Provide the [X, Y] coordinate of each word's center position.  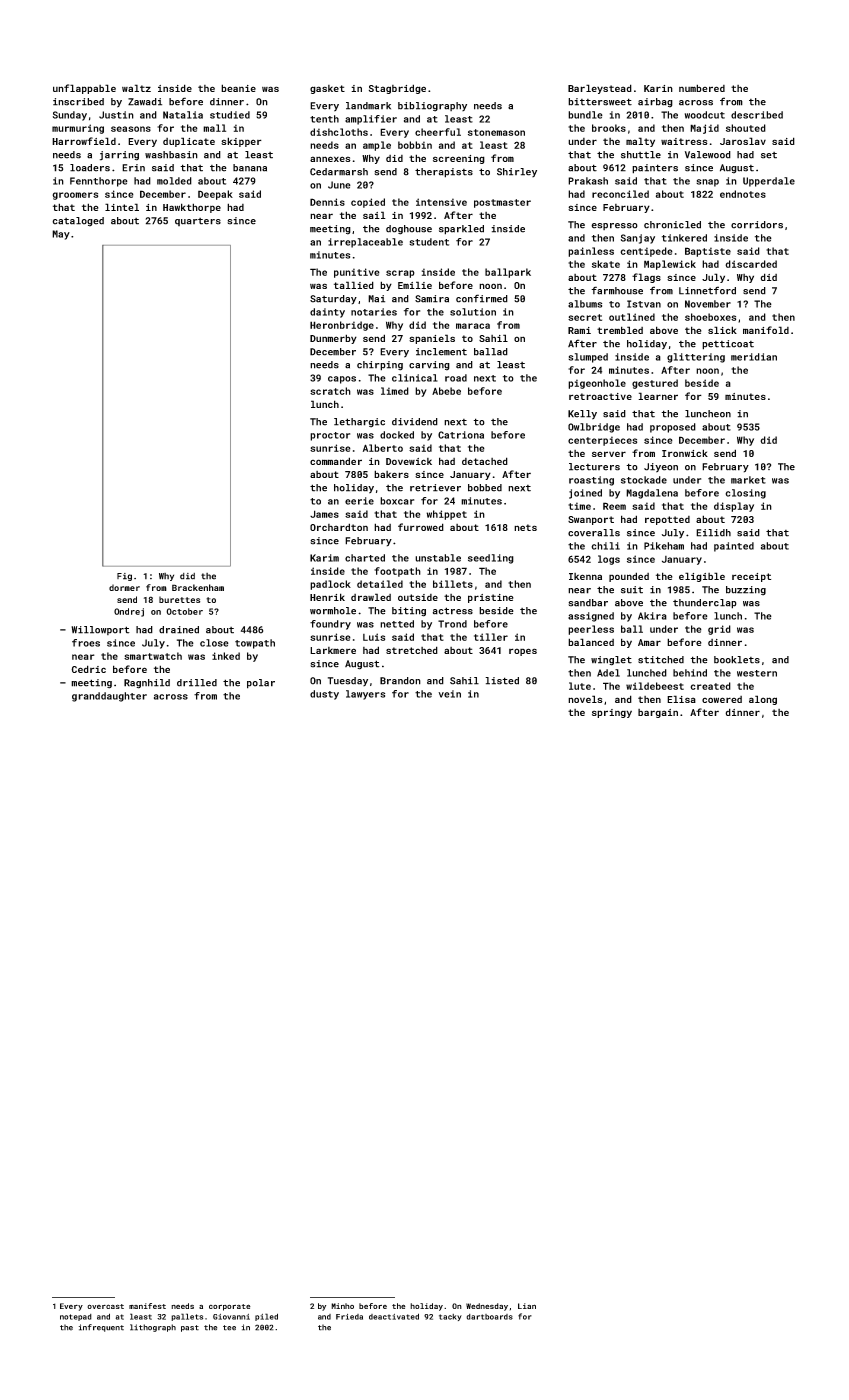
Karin [658, 88]
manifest [147, 1306]
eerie [359, 501]
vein [449, 694]
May [61, 235]
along [763, 700]
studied [230, 115]
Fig [124, 577]
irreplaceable [365, 243]
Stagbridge [397, 89]
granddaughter [109, 697]
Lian [527, 1306]
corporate [230, 1307]
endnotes [743, 194]
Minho [342, 1306]
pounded [629, 577]
